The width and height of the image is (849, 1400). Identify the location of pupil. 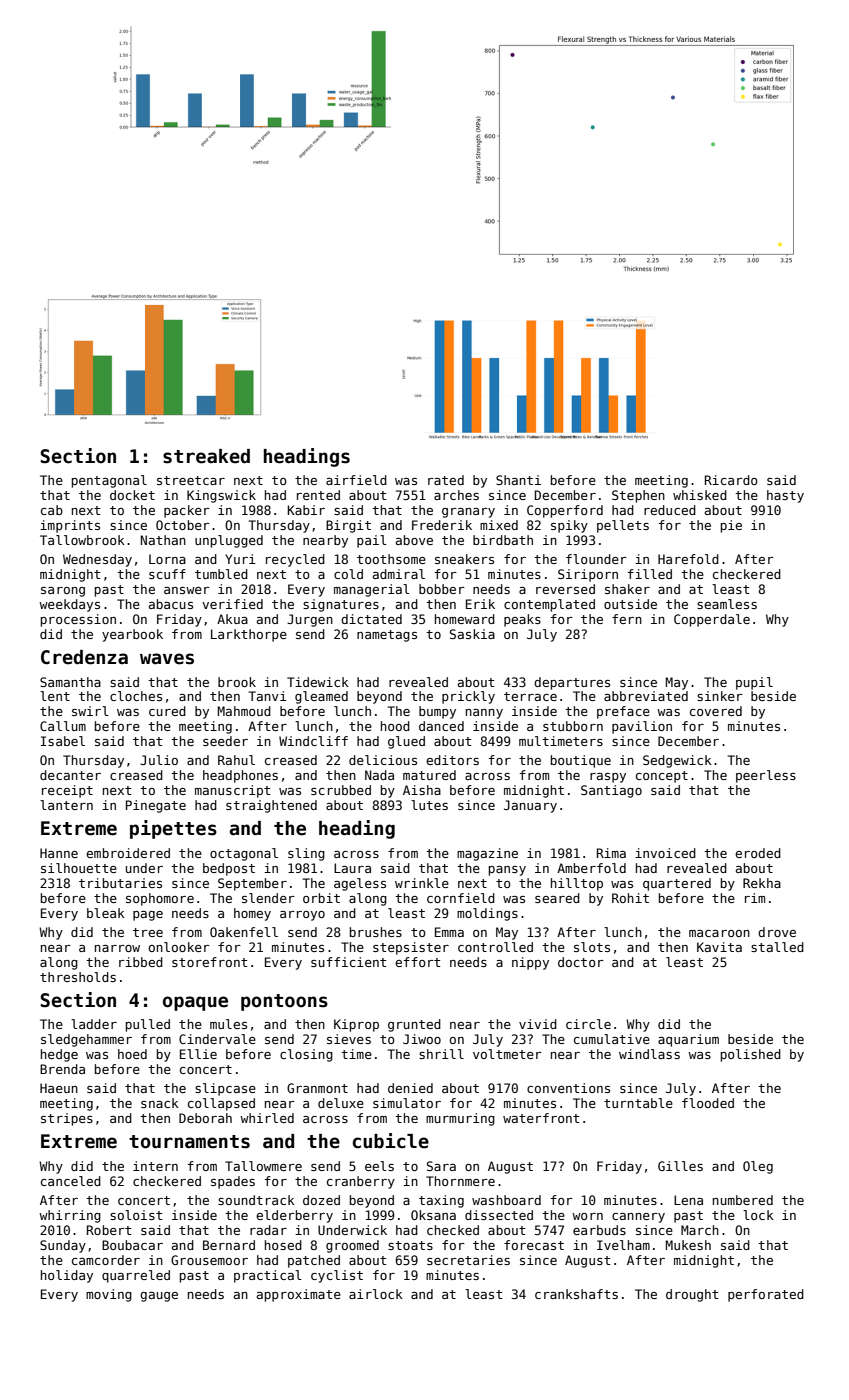
(754, 683).
